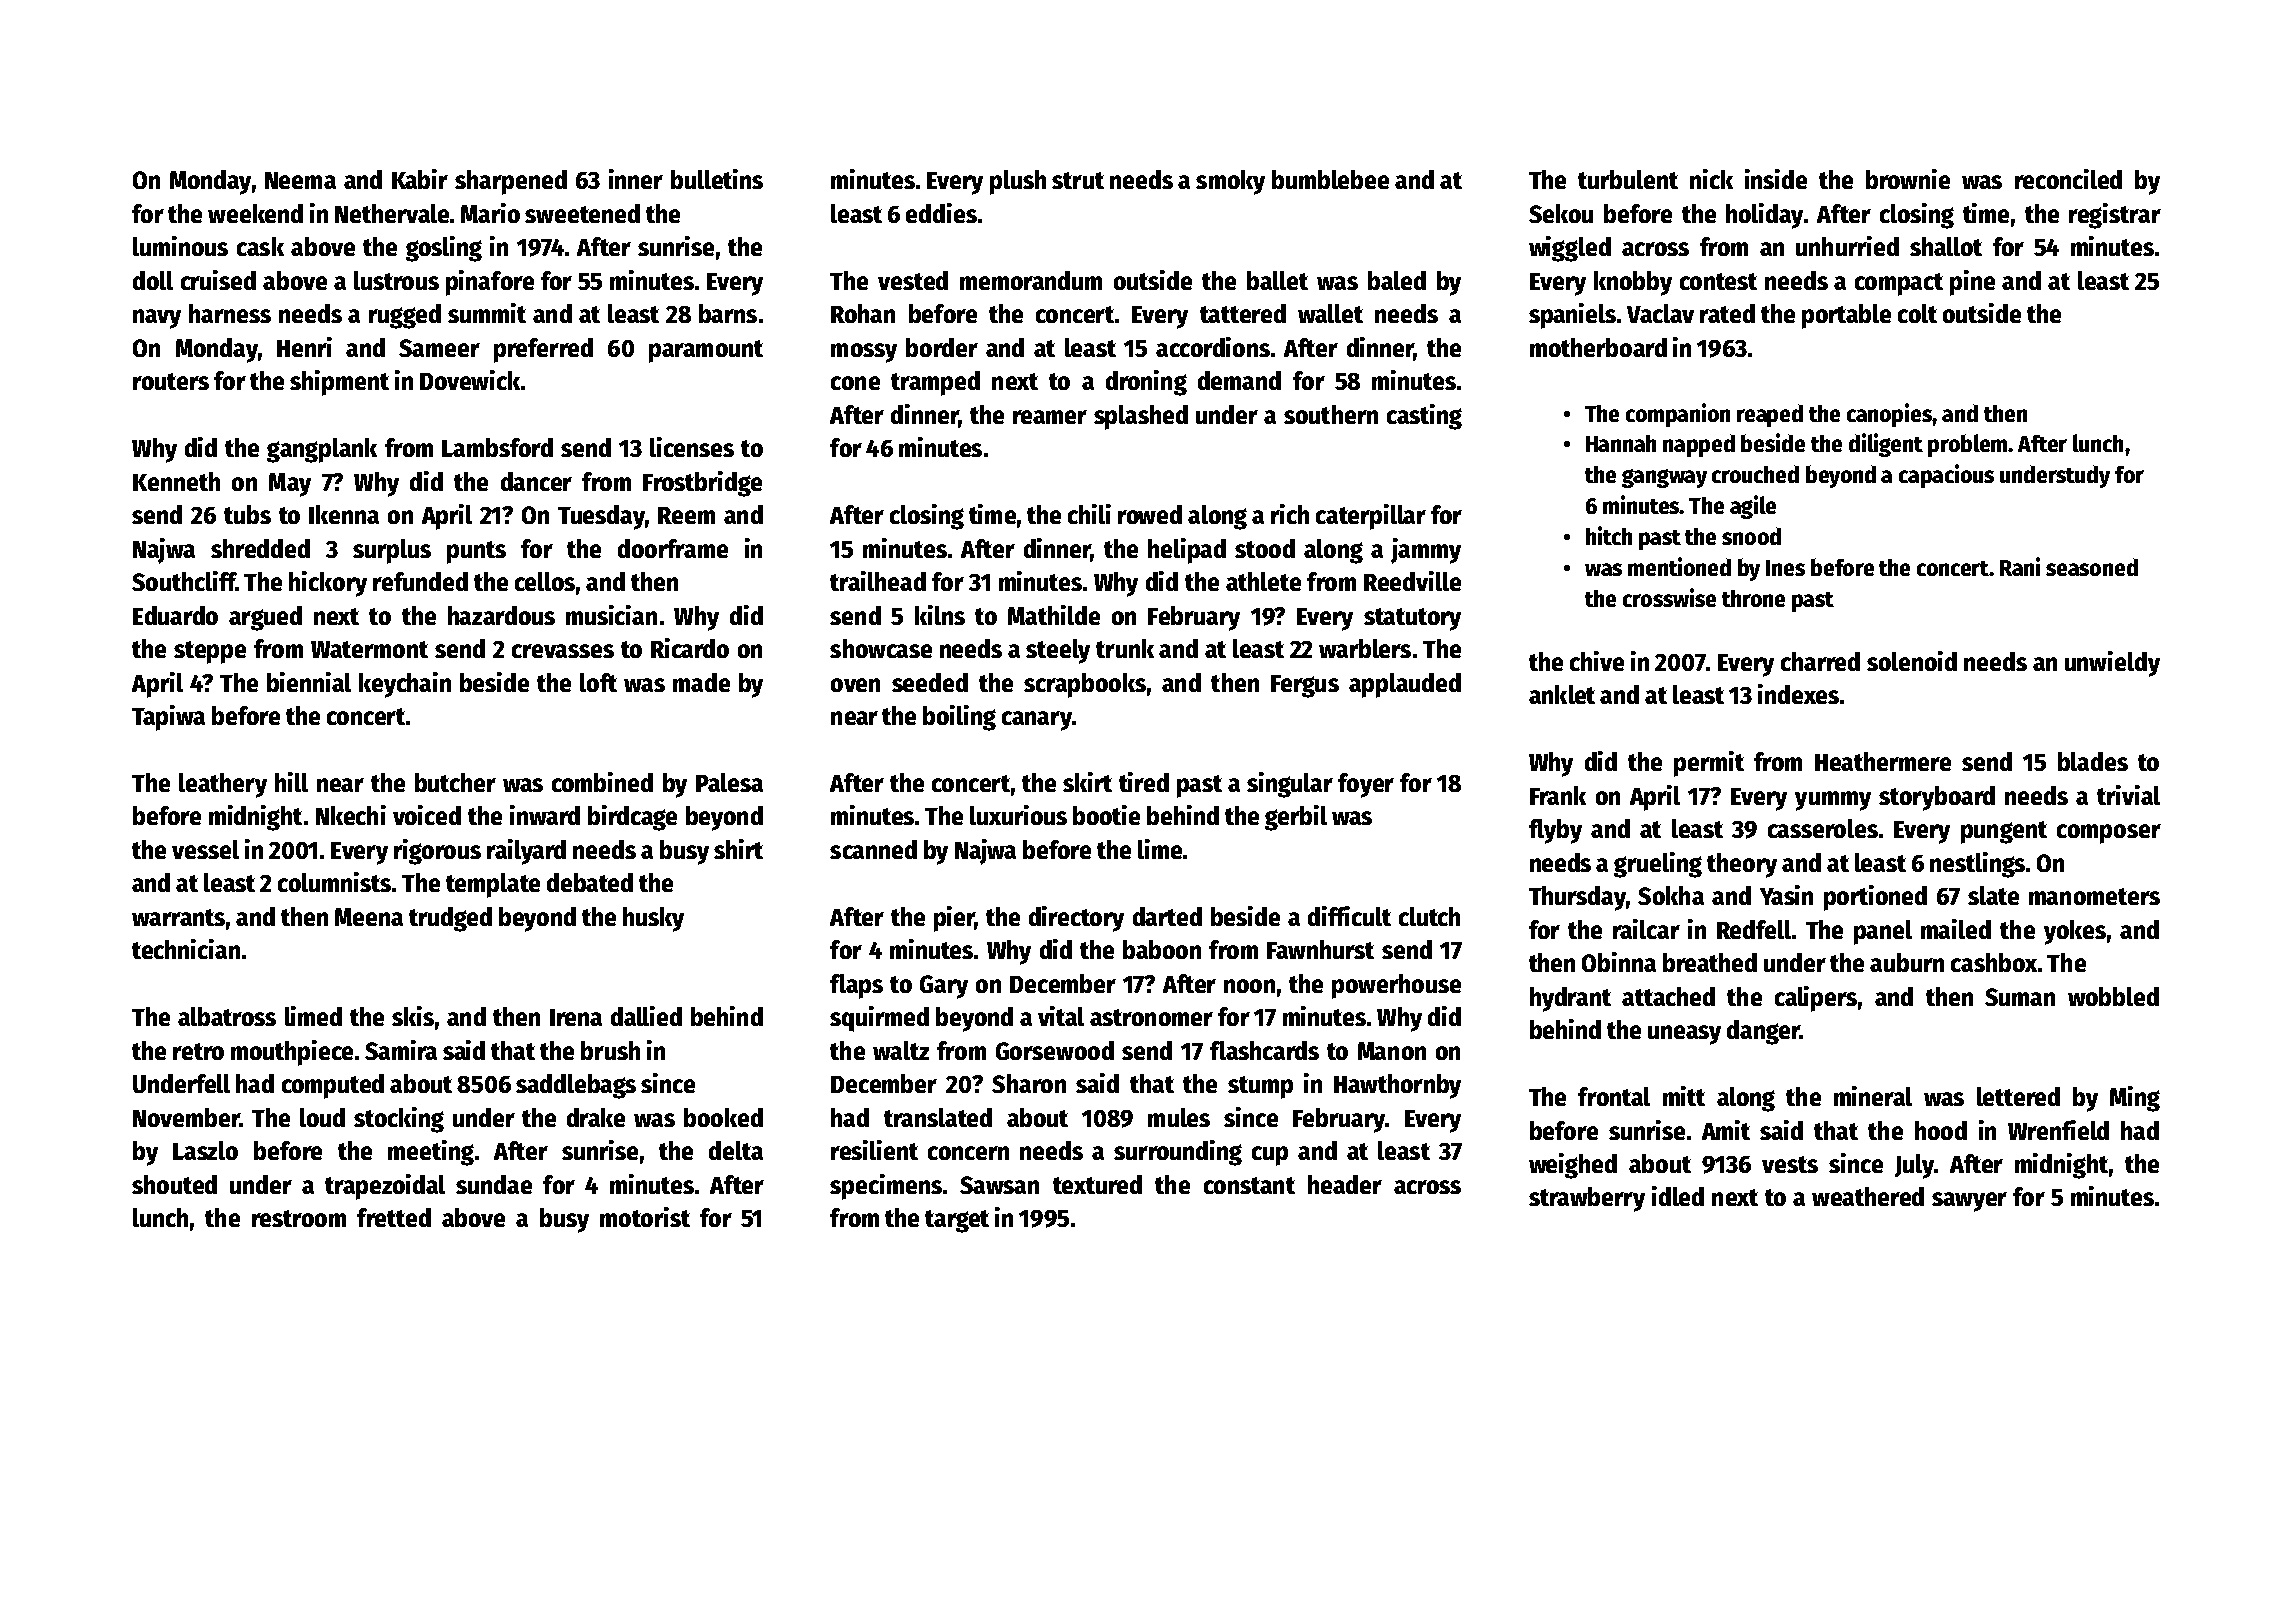 The height and width of the screenshot is (1620, 2292). Describe the element at coordinates (878, 581) in the screenshot. I see `trailhead` at that location.
